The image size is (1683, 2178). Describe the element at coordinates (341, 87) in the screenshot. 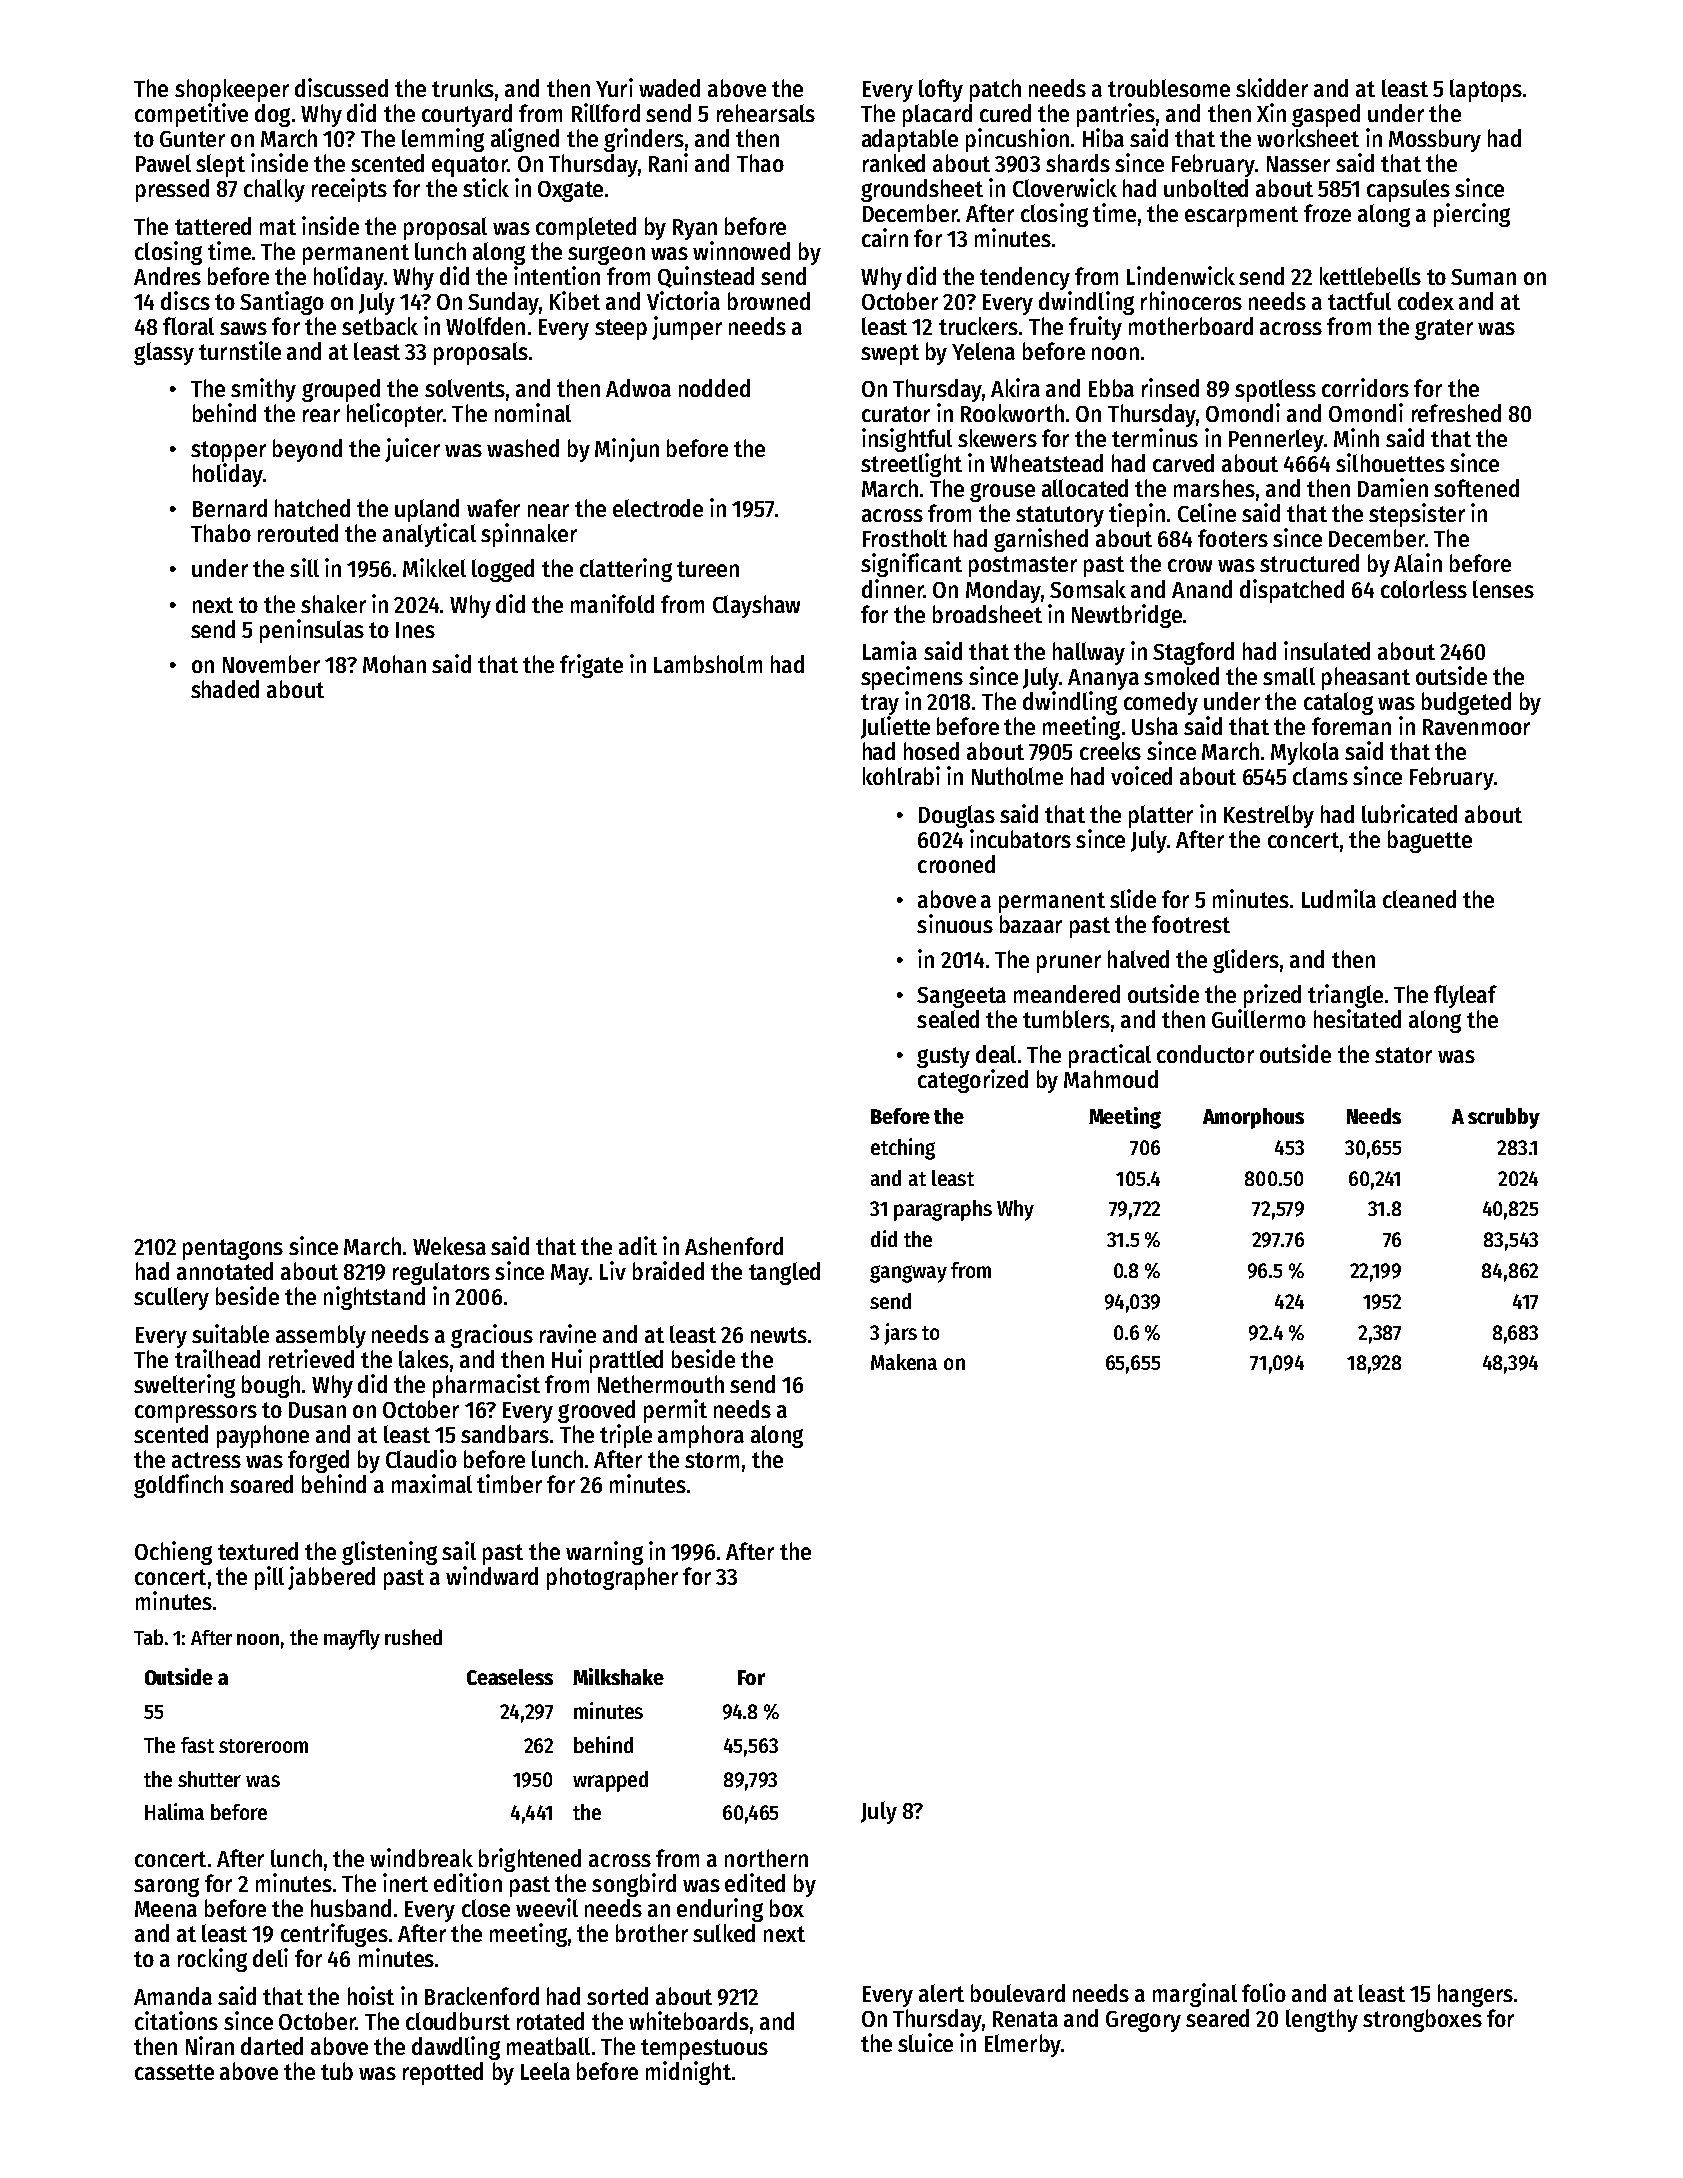

I see `discussed` at that location.
